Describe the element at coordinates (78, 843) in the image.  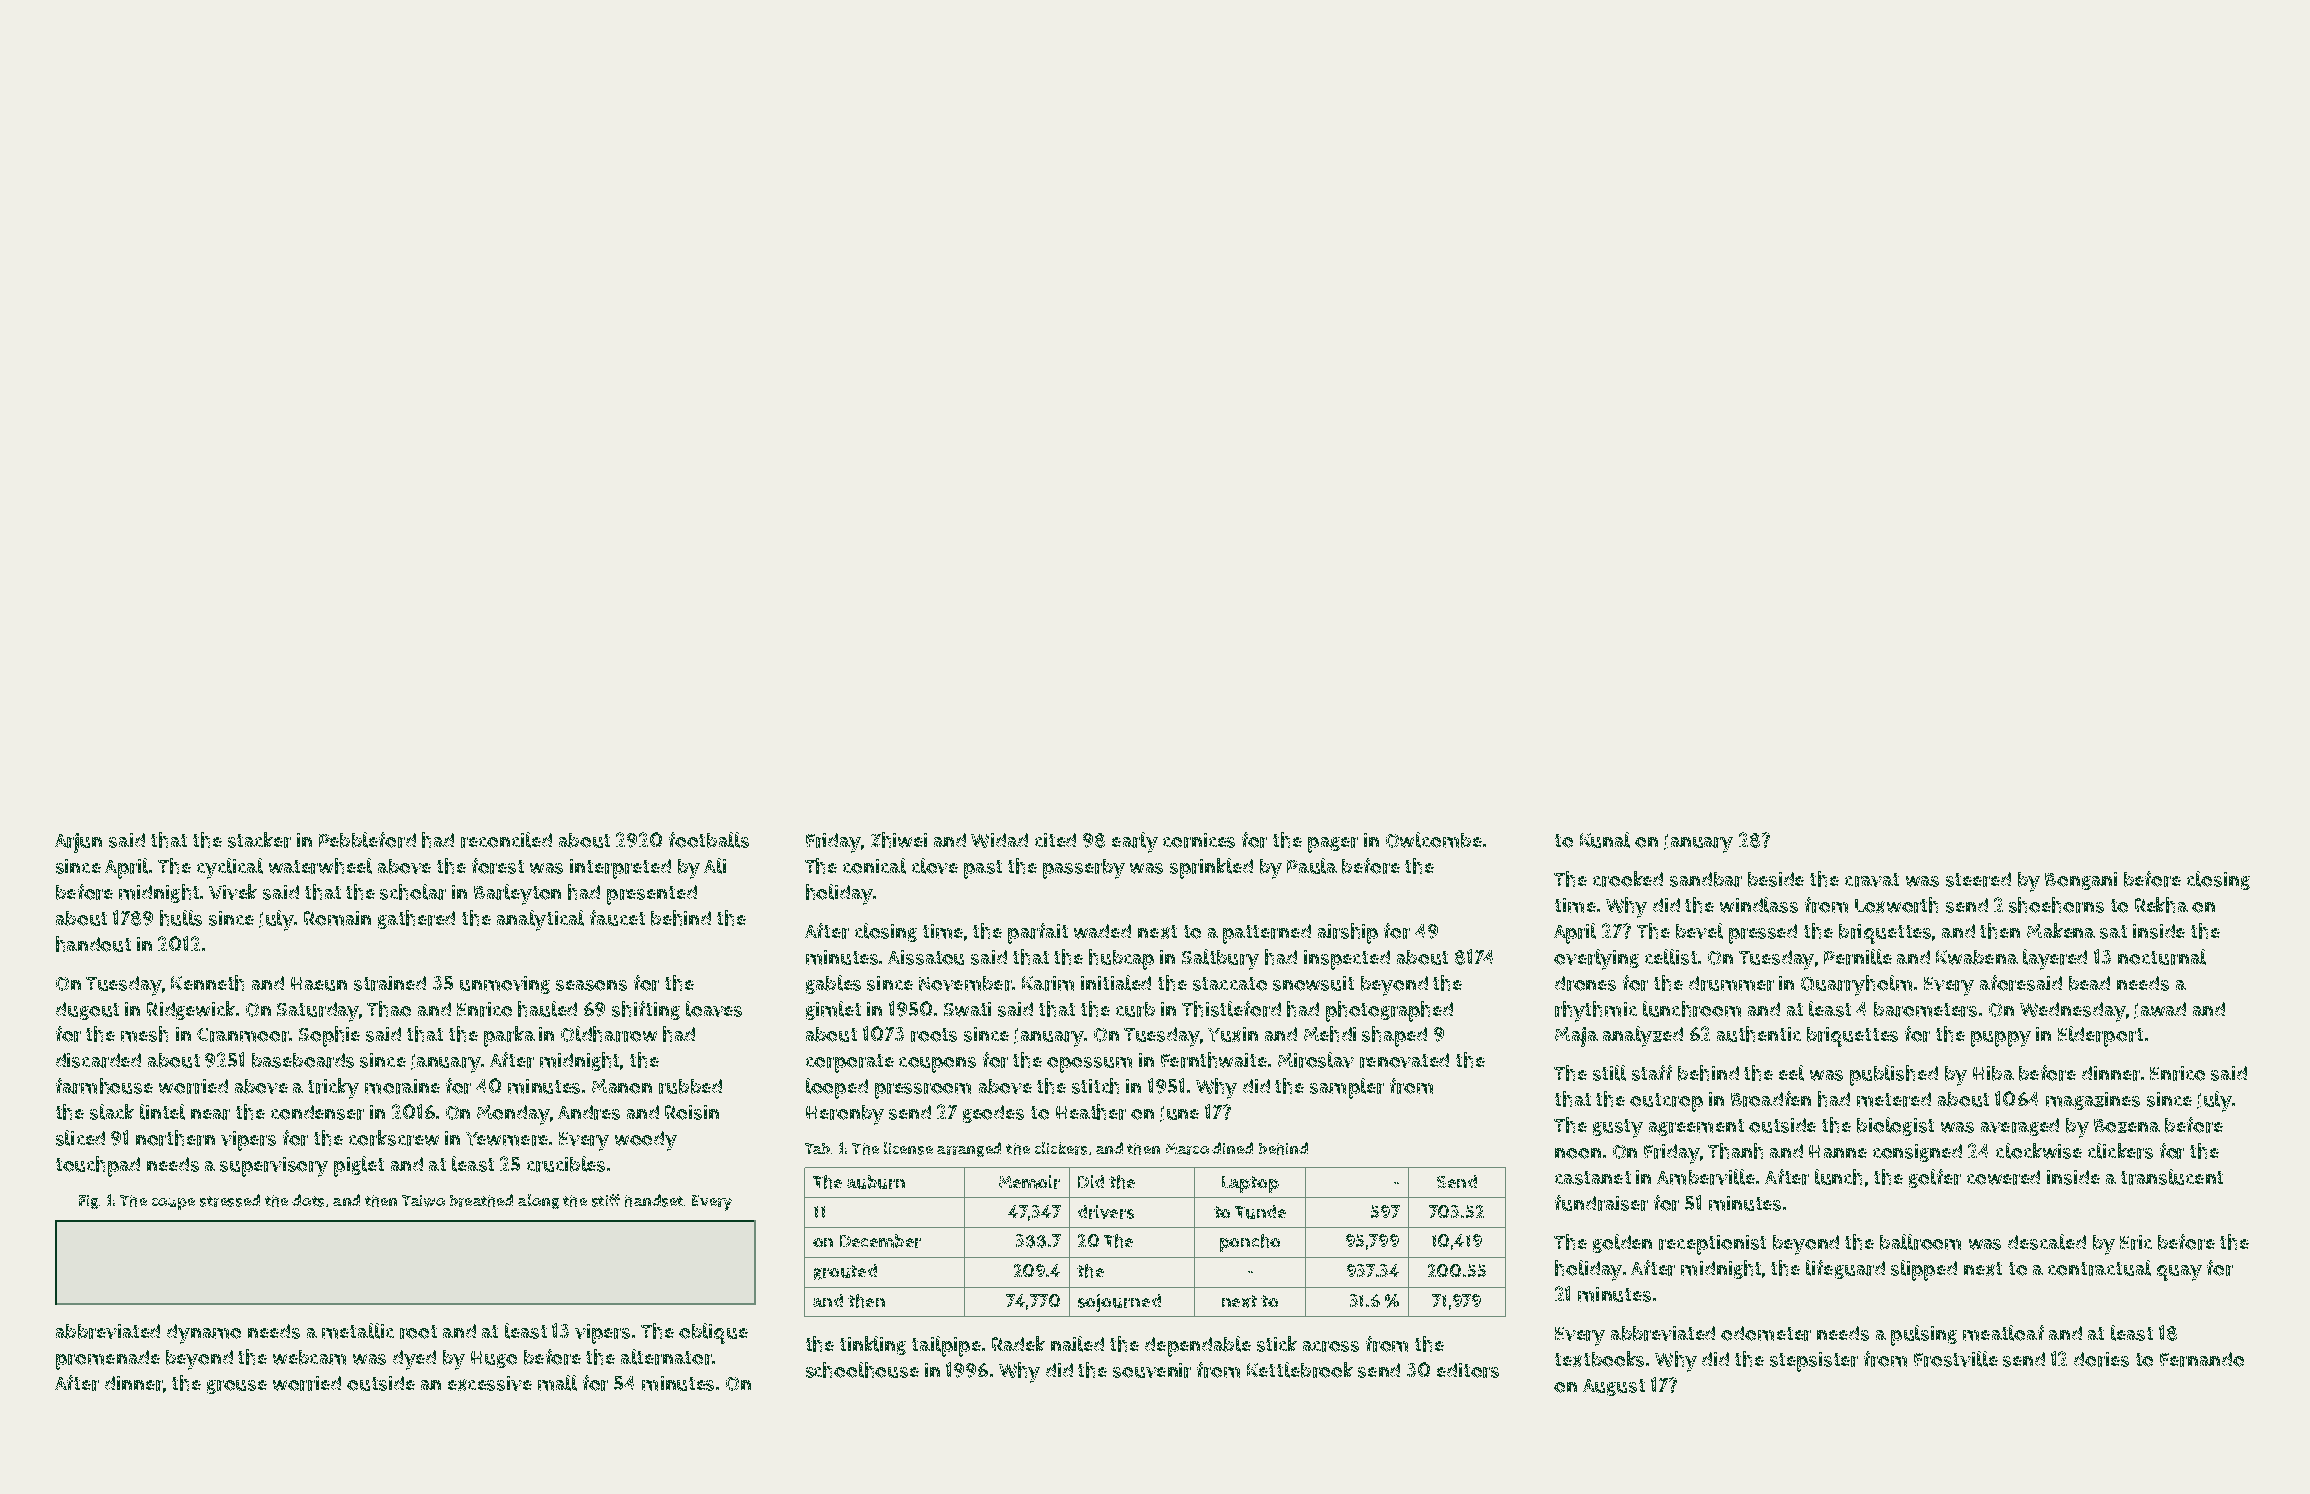
I see `Arjun` at that location.
